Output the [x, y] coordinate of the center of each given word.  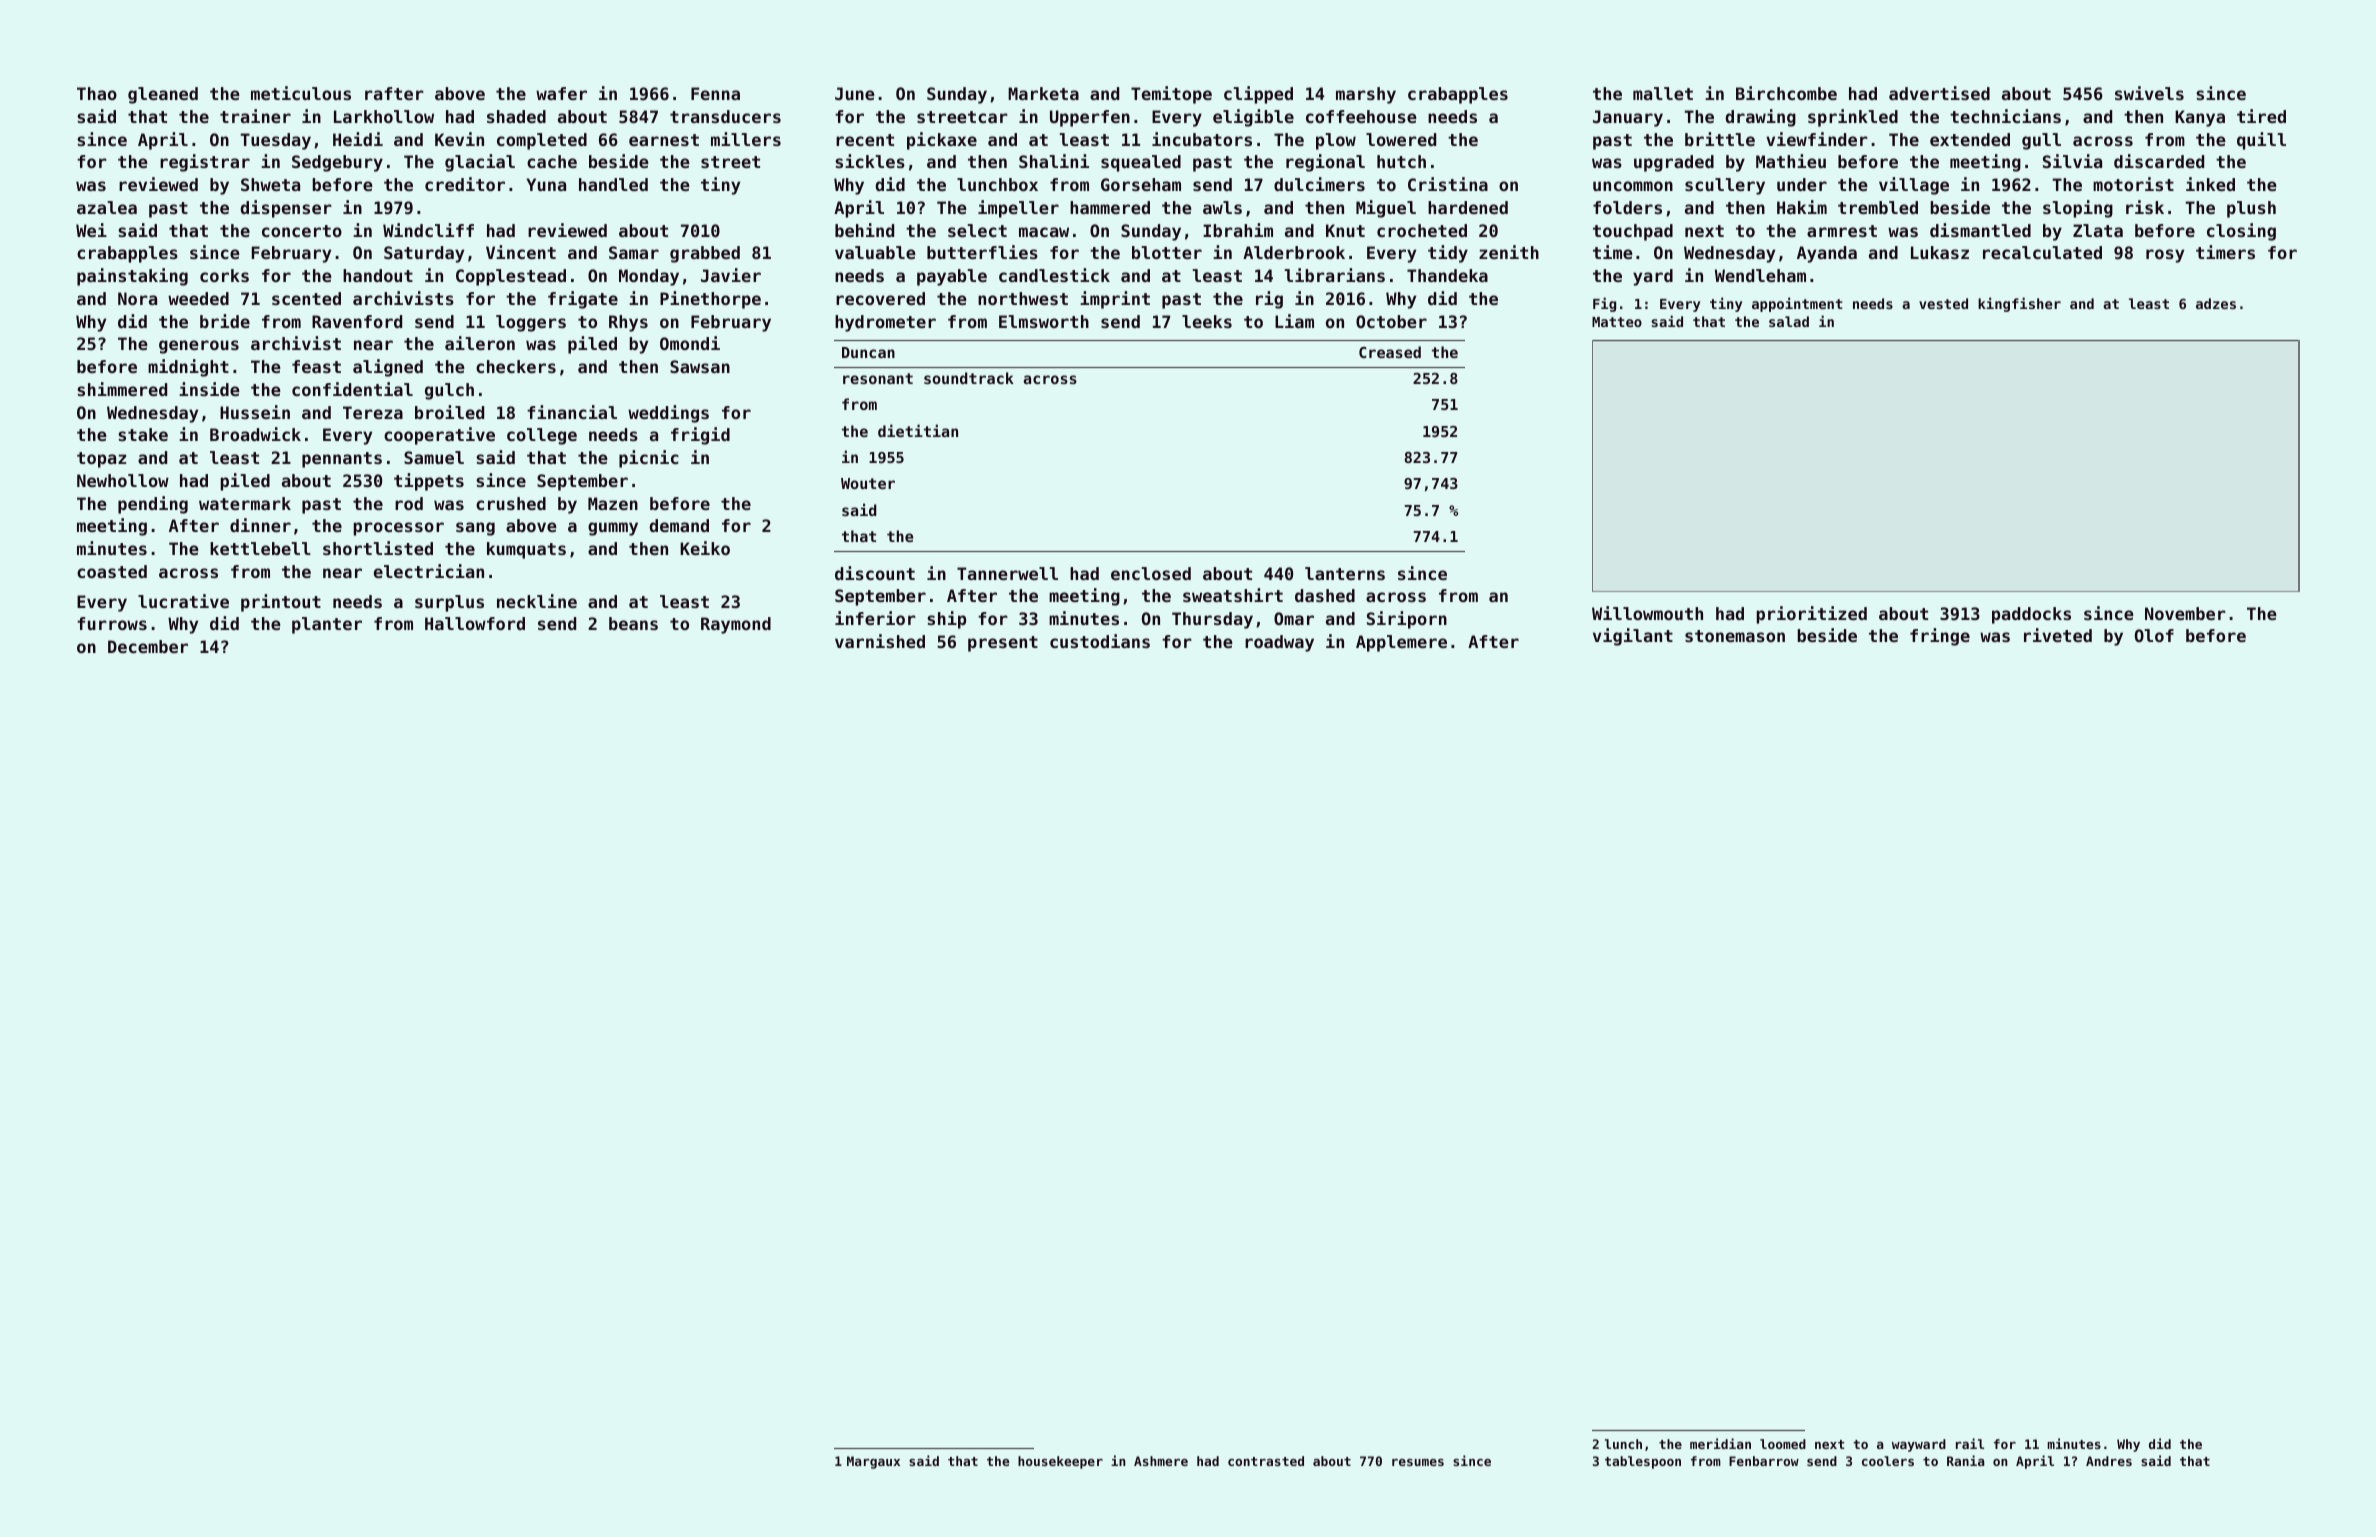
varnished [880, 641]
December [148, 646]
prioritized [1811, 615]
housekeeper [1060, 1462]
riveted [2058, 635]
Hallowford [475, 623]
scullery [1725, 186]
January [1628, 118]
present [1003, 644]
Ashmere [1161, 1461]
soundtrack [969, 378]
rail [1970, 1443]
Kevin [459, 139]
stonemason [1735, 636]
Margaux [873, 1462]
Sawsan [700, 366]
